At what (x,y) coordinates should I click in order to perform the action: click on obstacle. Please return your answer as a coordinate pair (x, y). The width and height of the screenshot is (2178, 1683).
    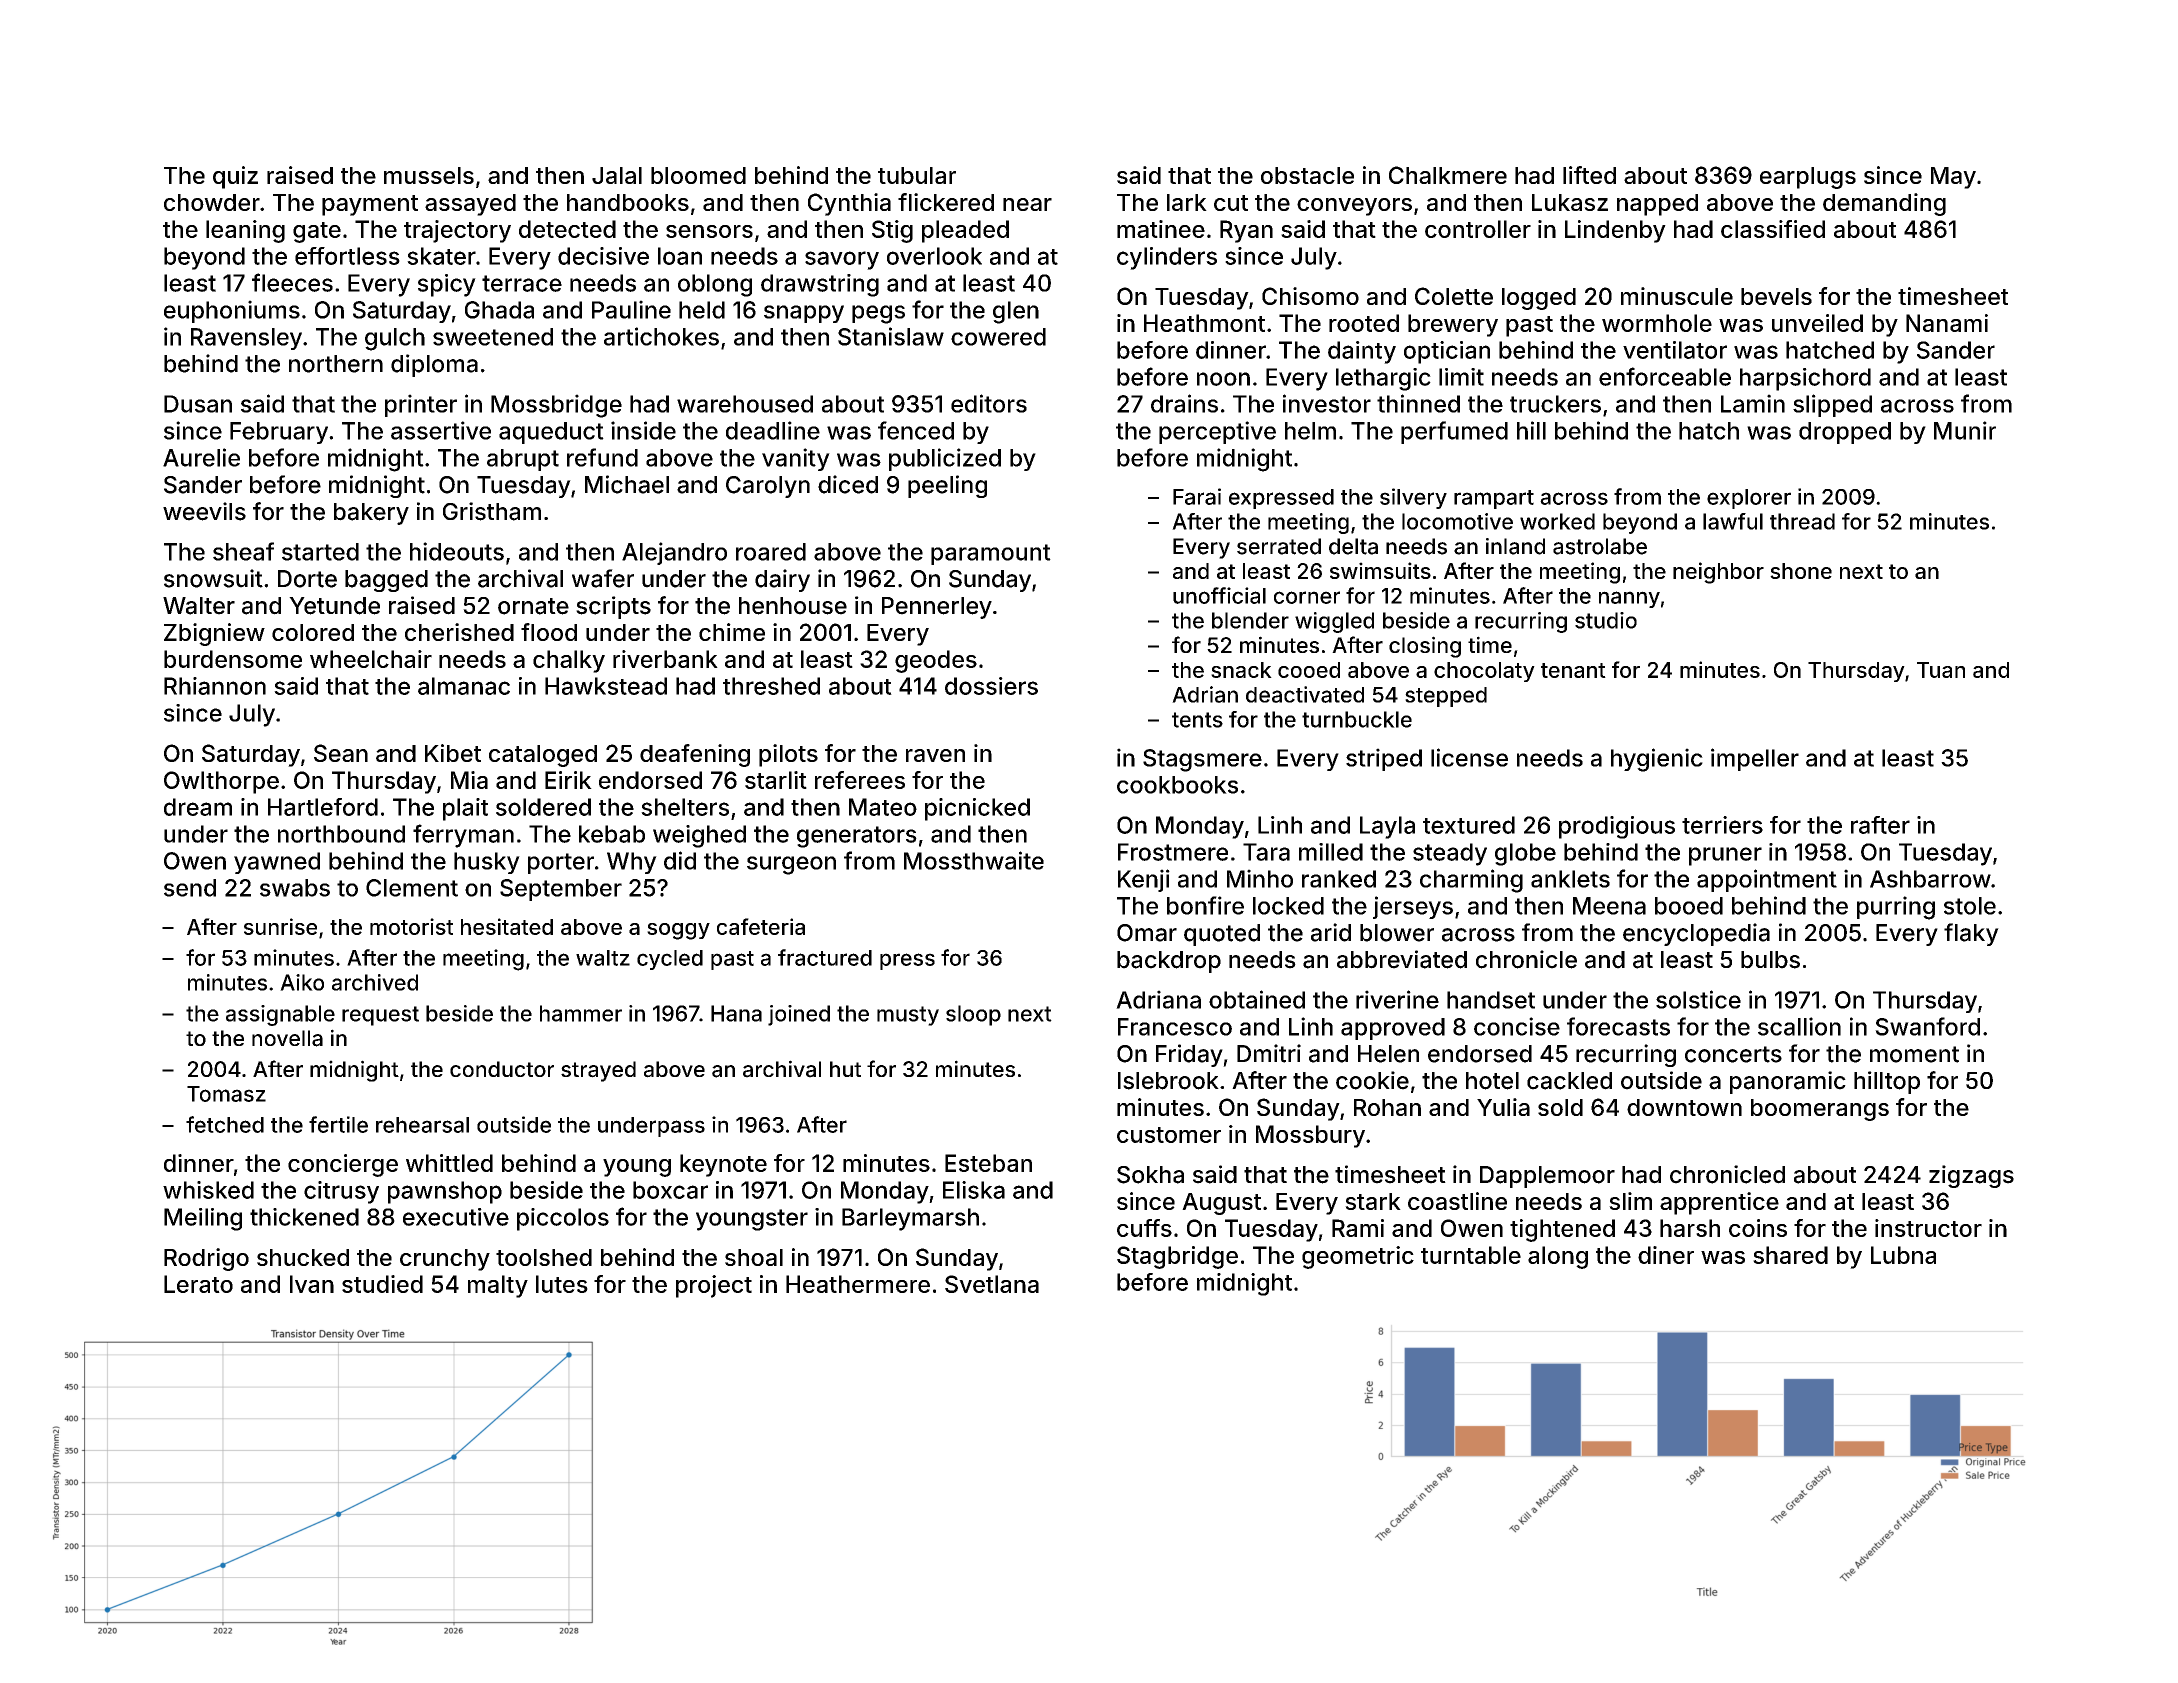
    Looking at the image, I should click on (1307, 175).
